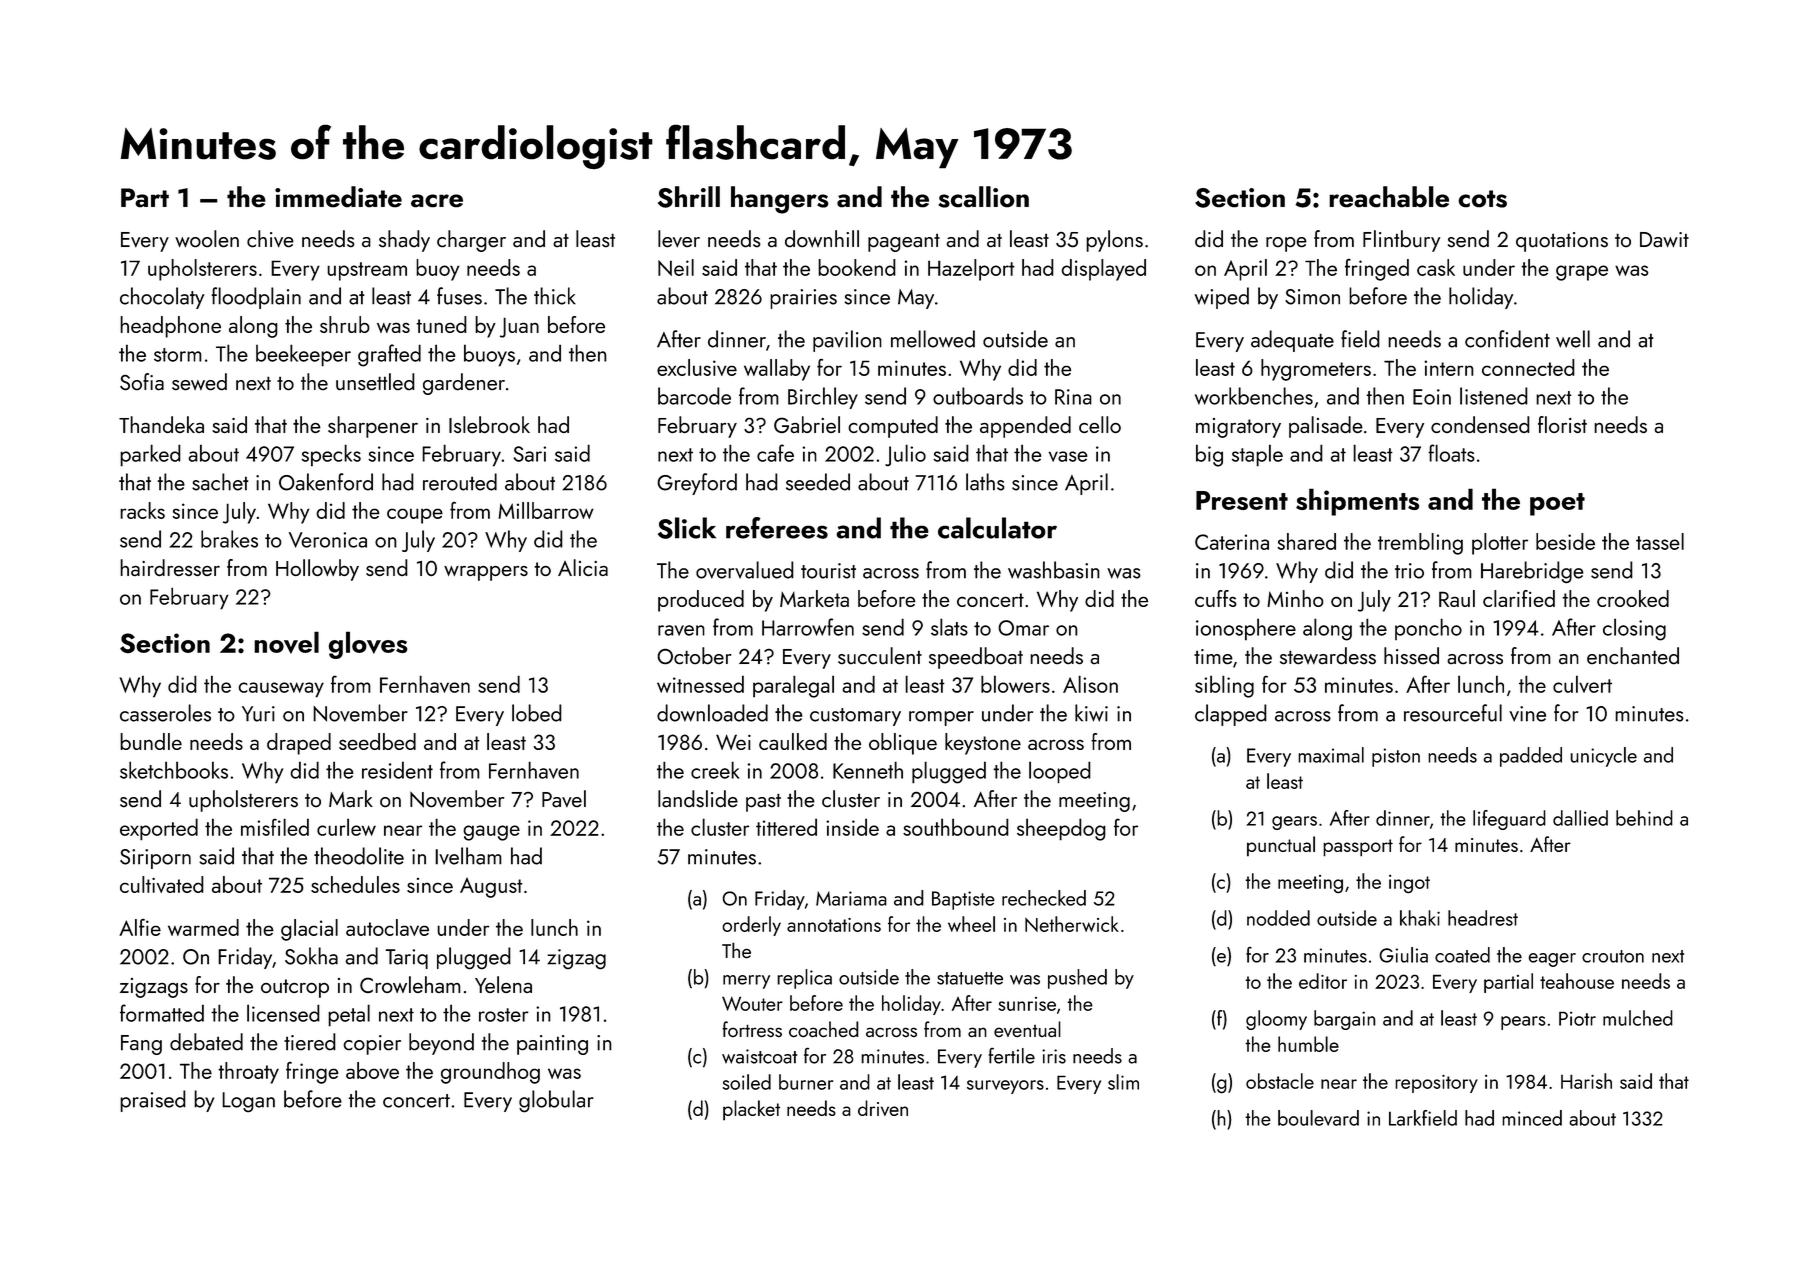  I want to click on gardener, so click(464, 384).
